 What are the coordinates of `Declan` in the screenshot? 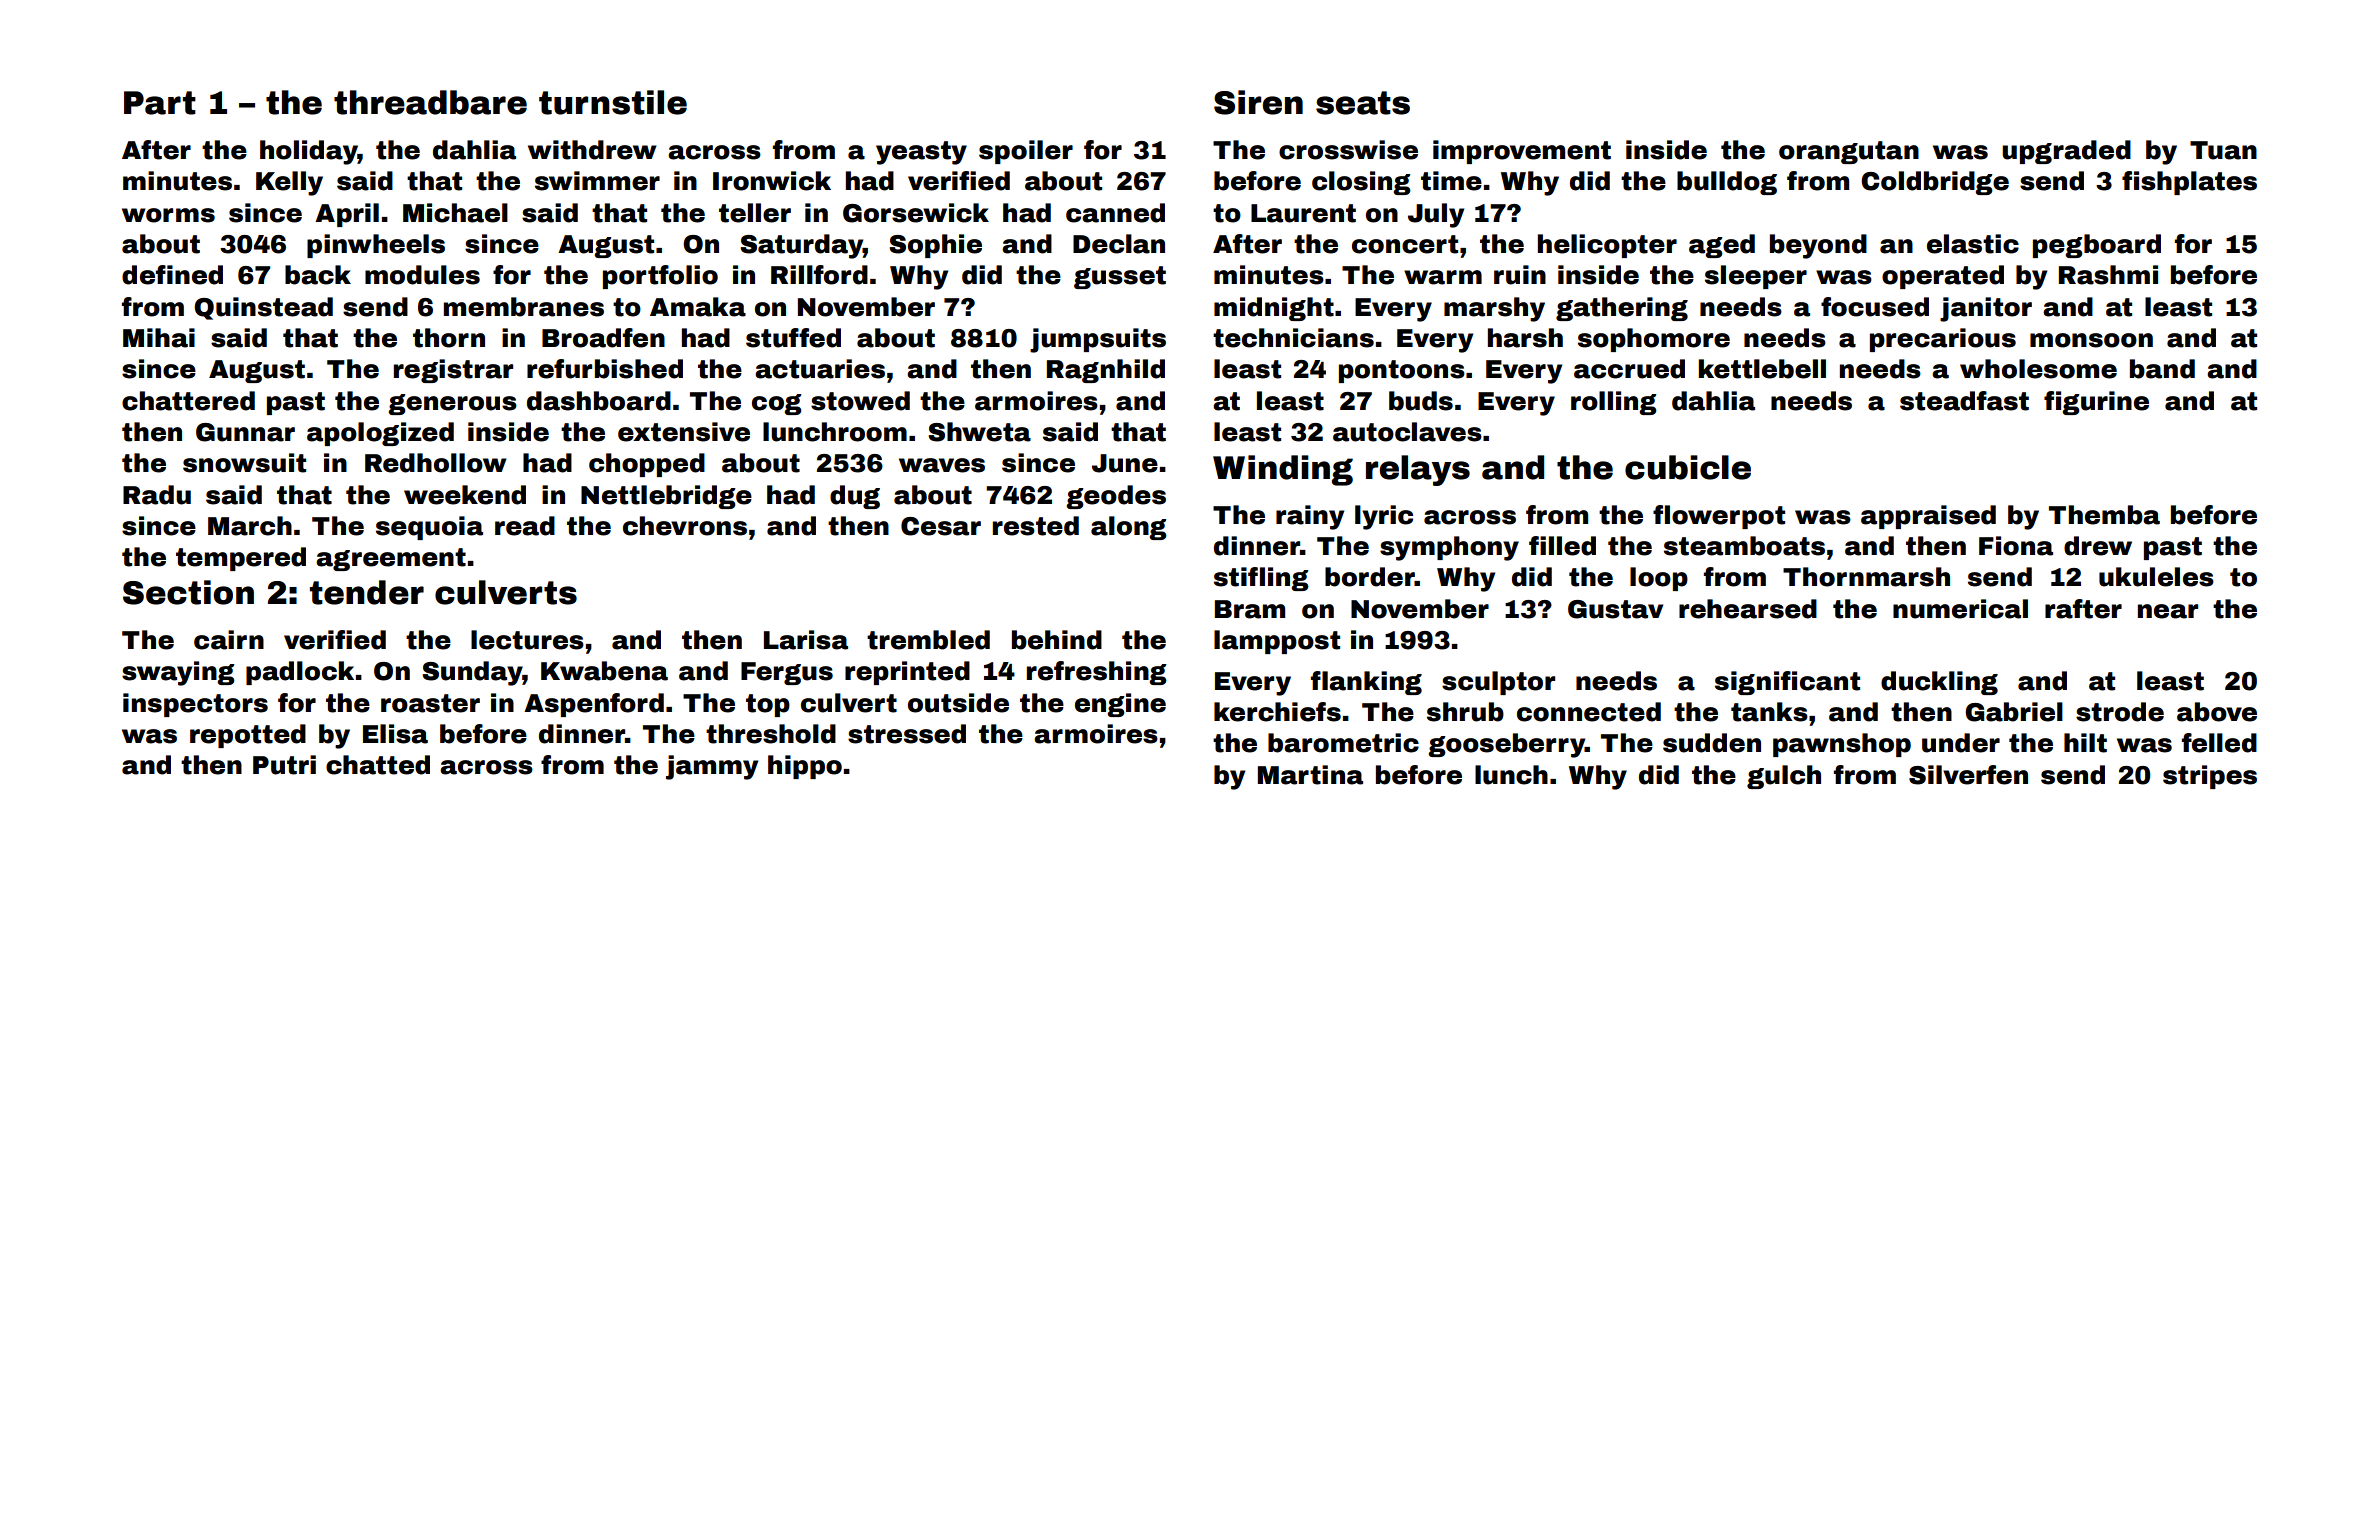 It's located at (1119, 244).
